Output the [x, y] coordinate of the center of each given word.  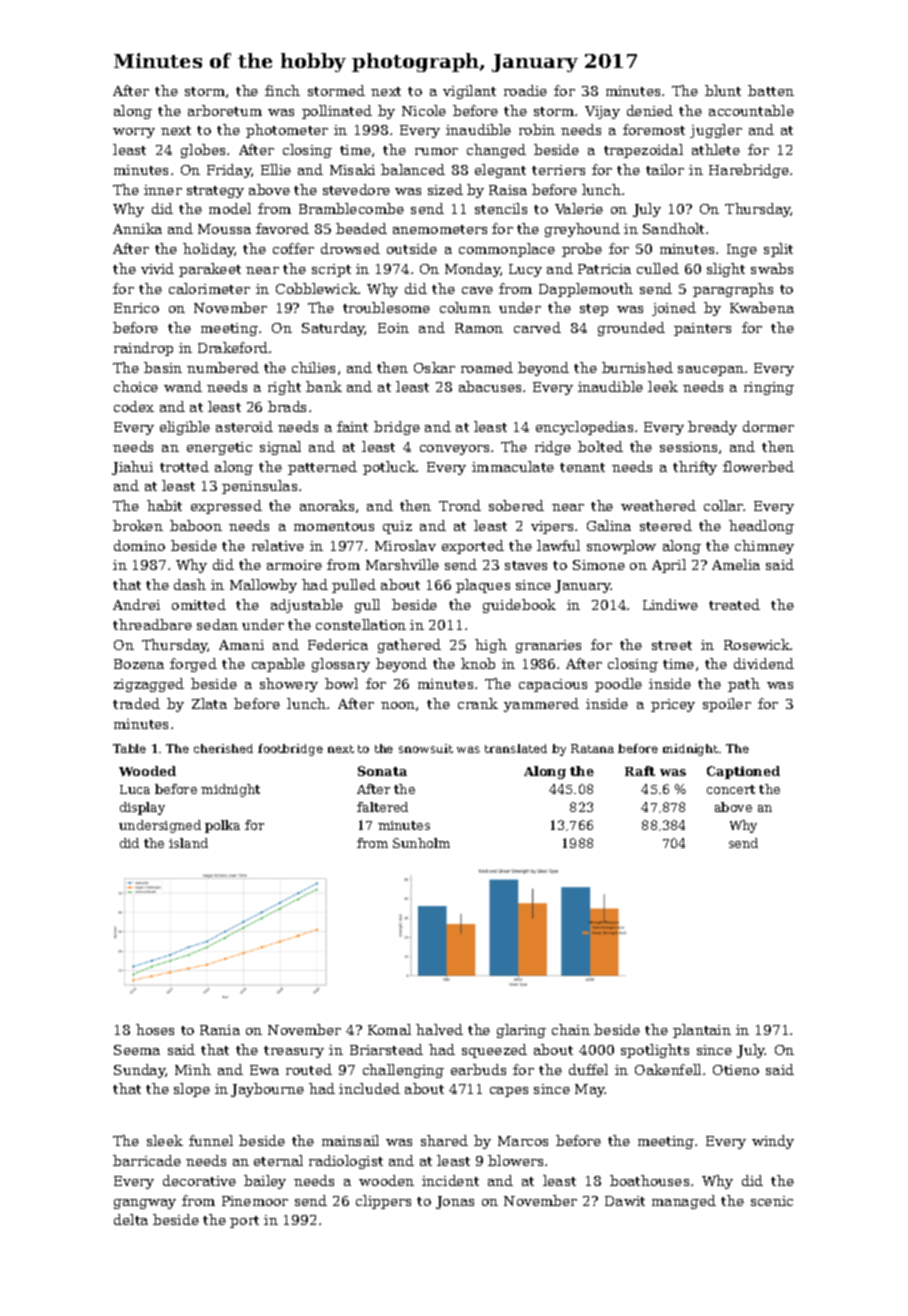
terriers [558, 170]
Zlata [209, 703]
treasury [294, 1052]
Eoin [393, 328]
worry [134, 133]
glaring [521, 1031]
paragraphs [733, 290]
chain [571, 1029]
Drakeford [233, 347]
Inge [742, 250]
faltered [382, 807]
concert [731, 789]
